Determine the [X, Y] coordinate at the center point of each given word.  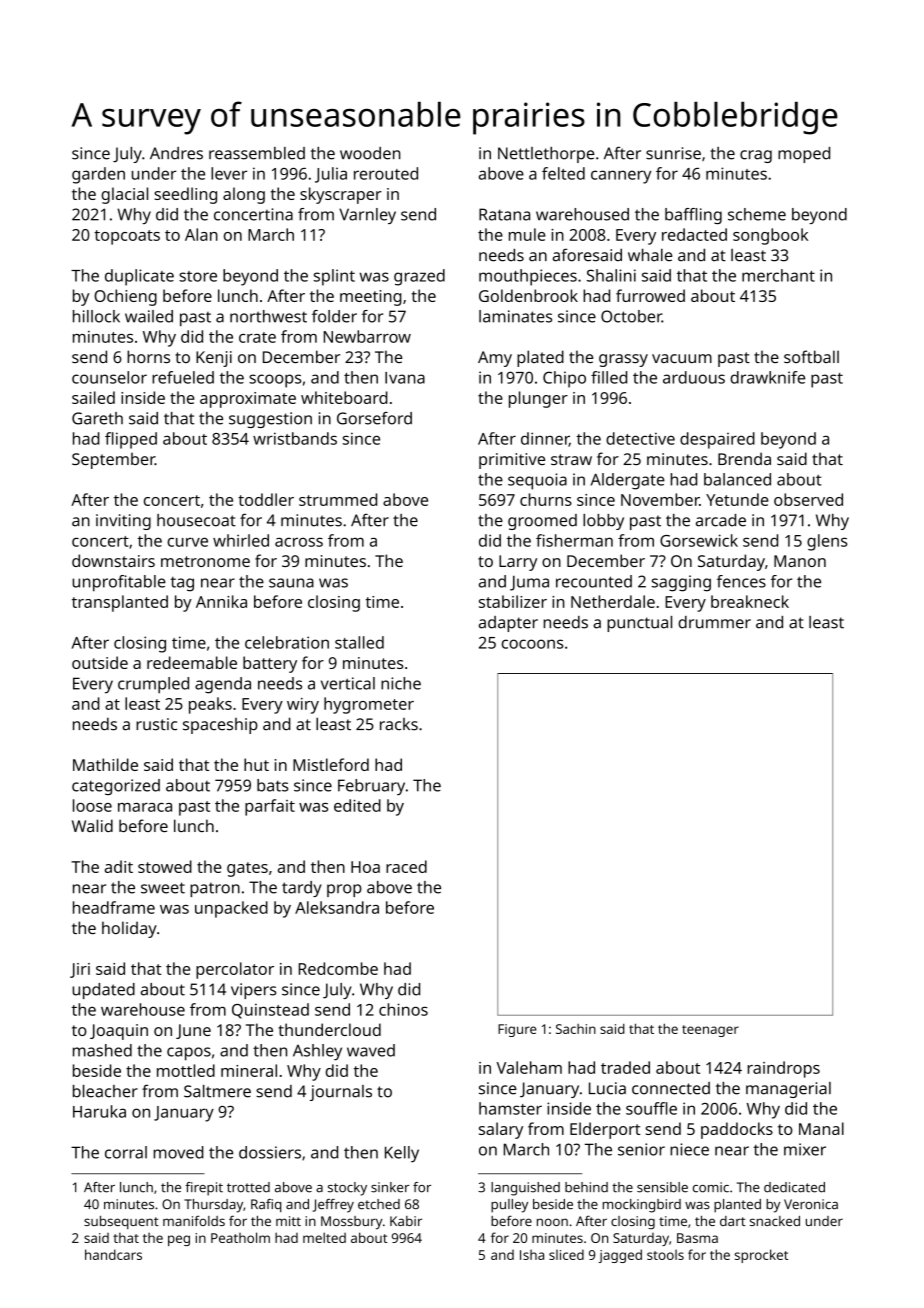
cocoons [532, 644]
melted [324, 1237]
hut [256, 764]
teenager [710, 1031]
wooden [370, 153]
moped [804, 155]
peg [179, 1240]
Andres [176, 153]
